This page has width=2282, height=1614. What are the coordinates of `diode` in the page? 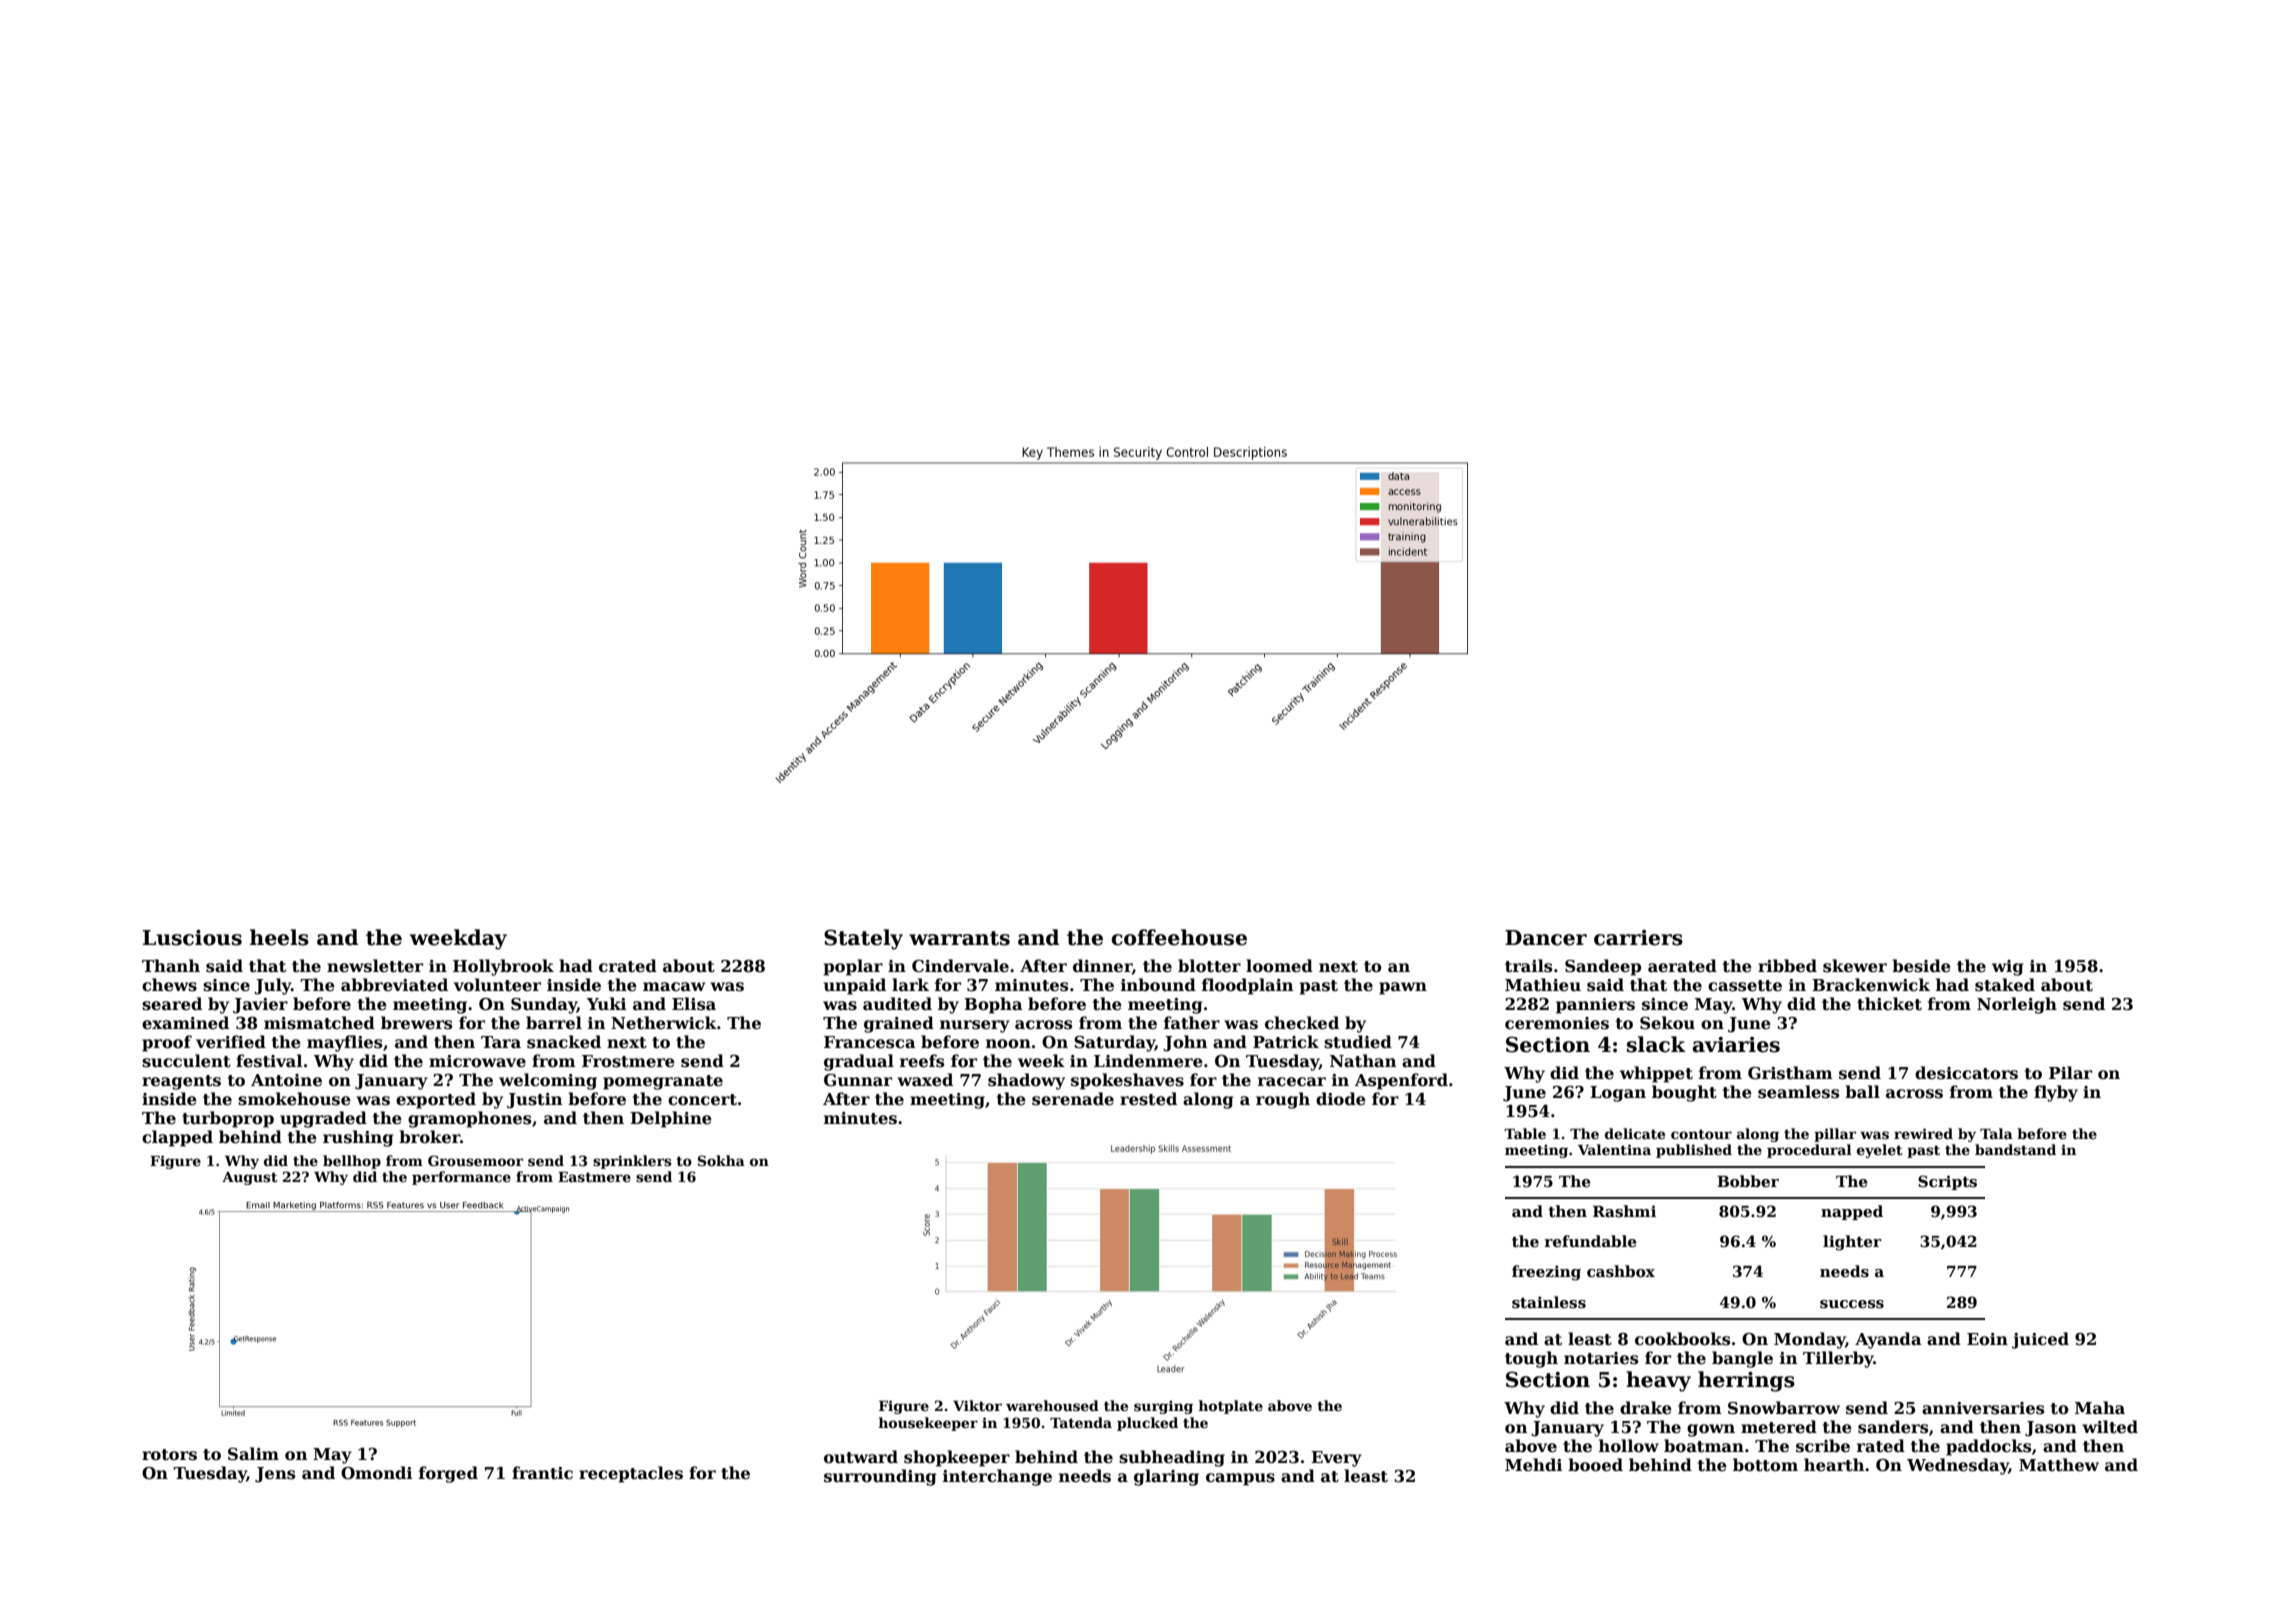 It's located at (1341, 1099).
